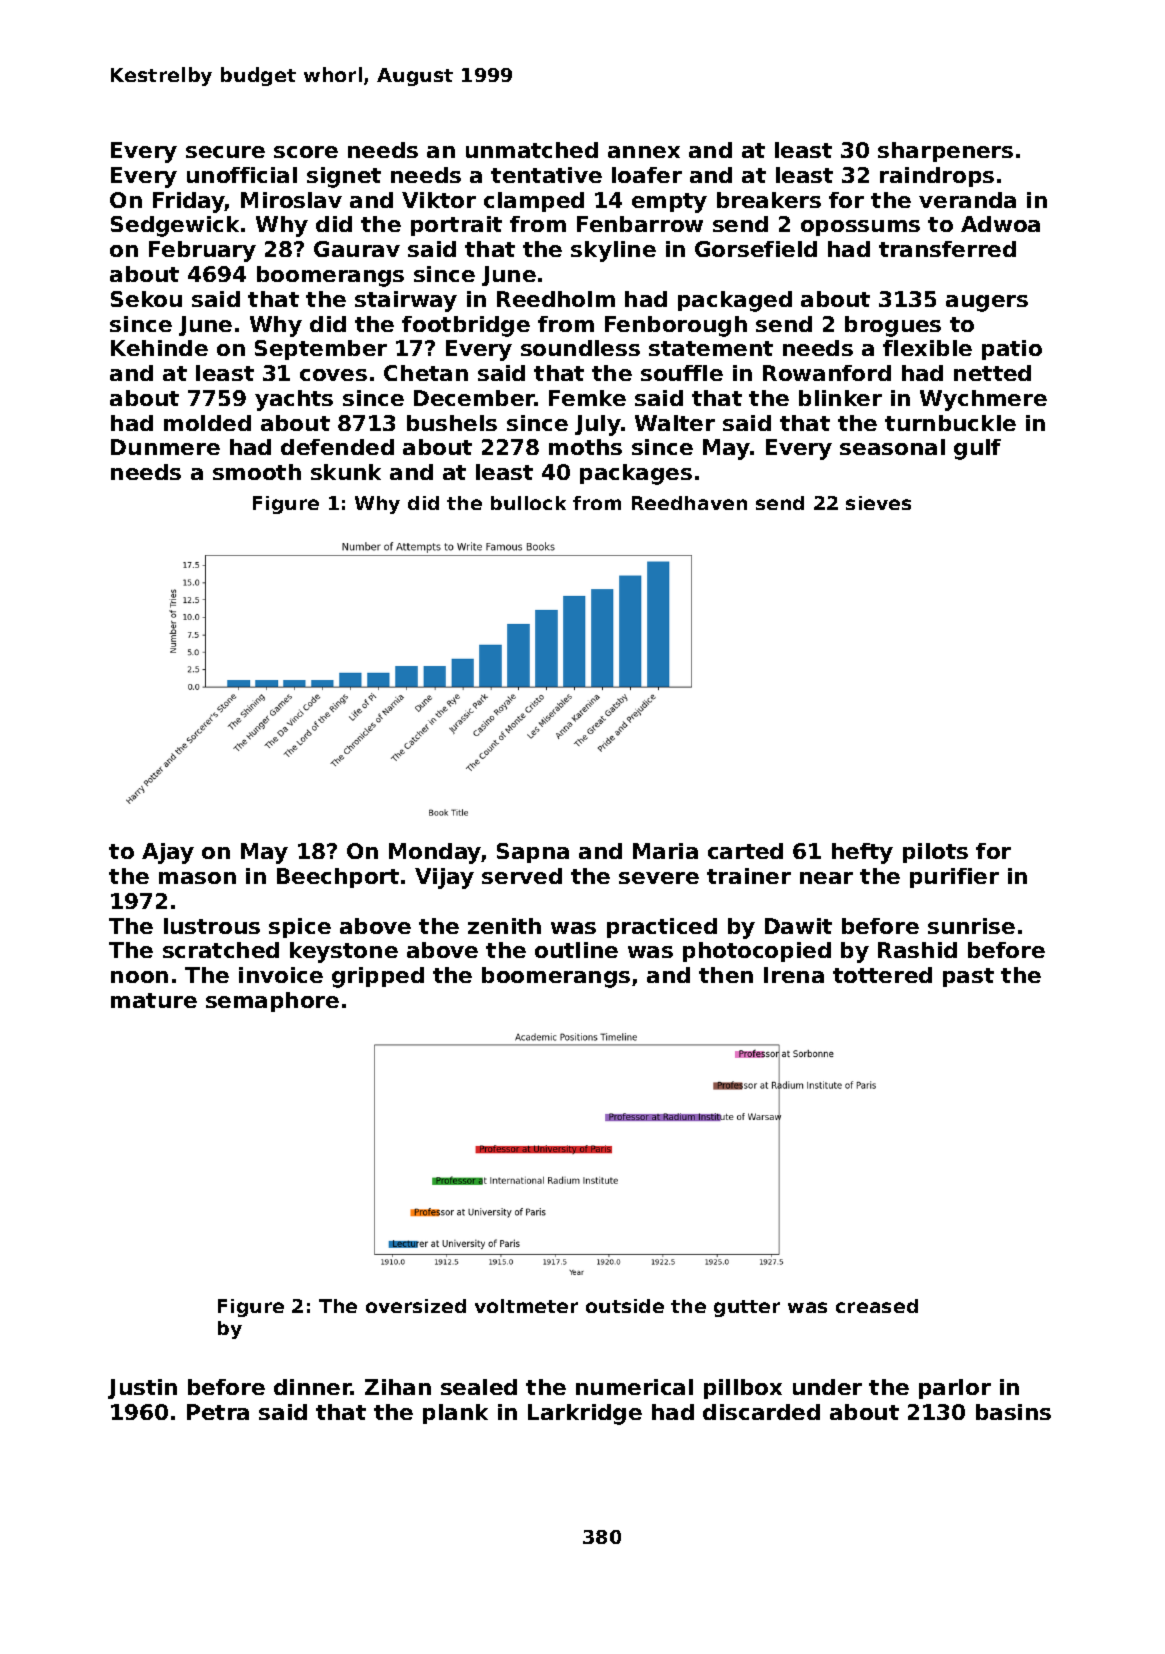 The height and width of the document is (1654, 1165). Describe the element at coordinates (168, 853) in the document. I see `Ajay` at that location.
